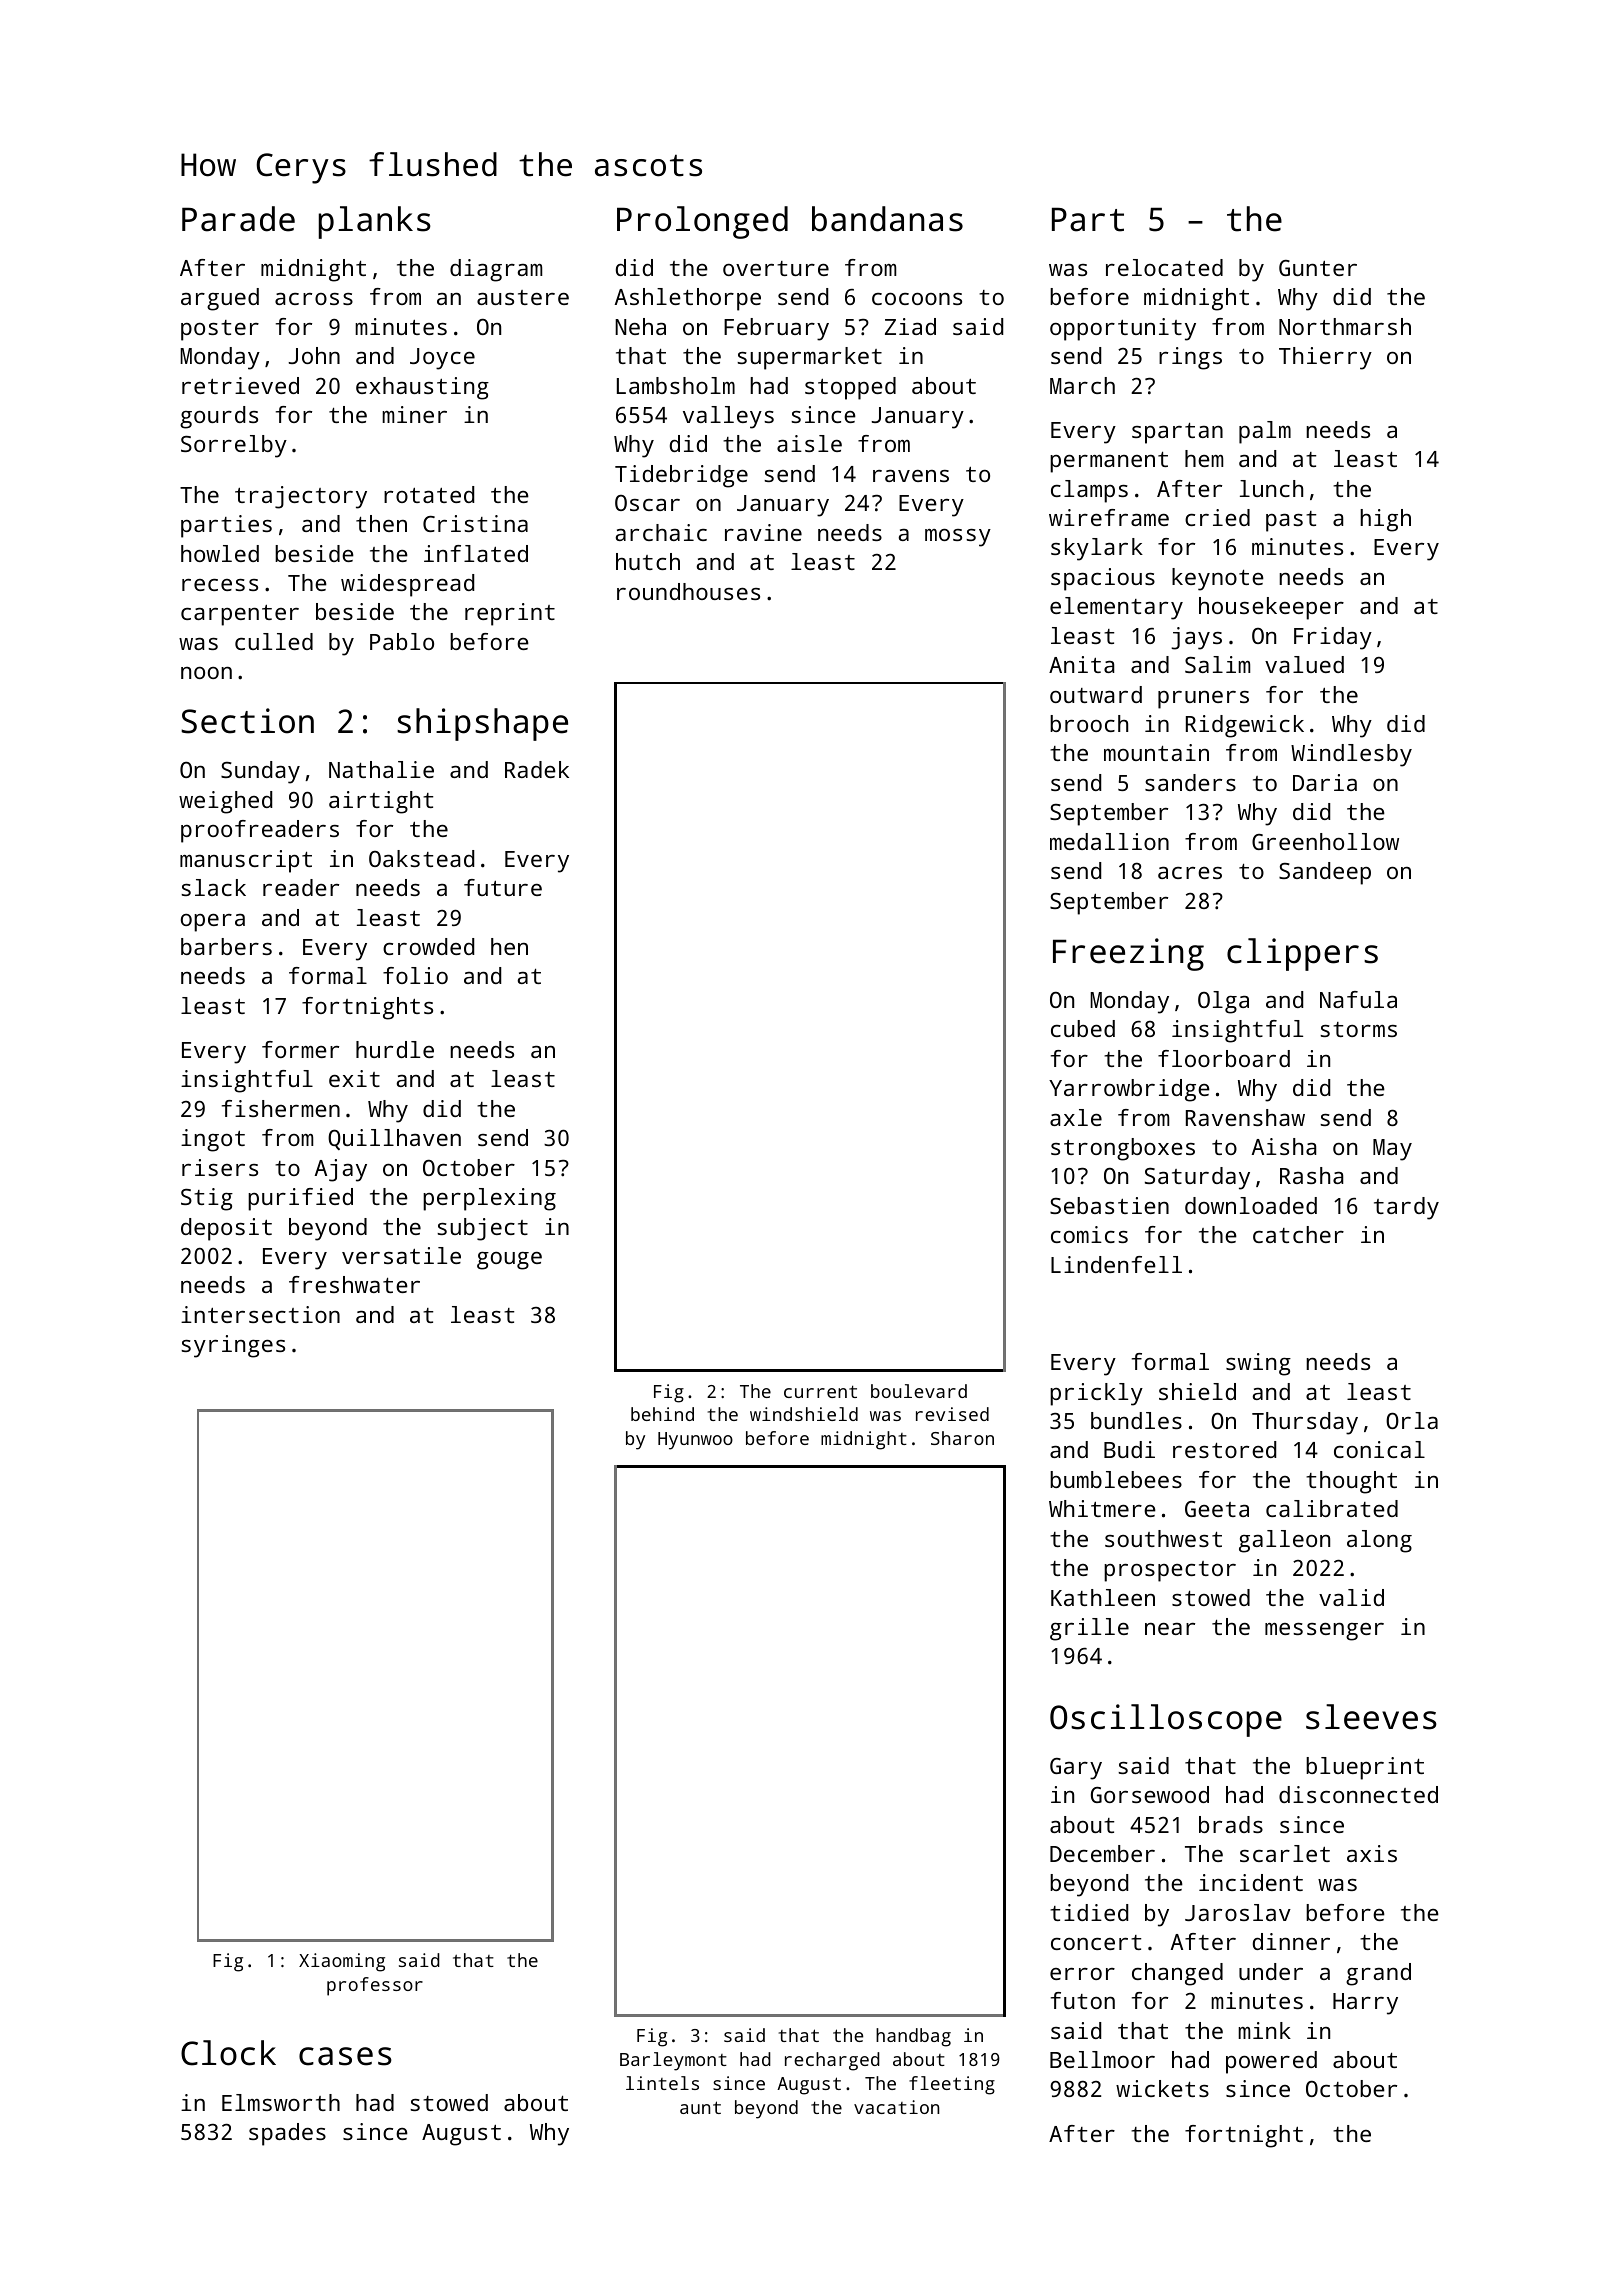 The image size is (1620, 2292). I want to click on lintels, so click(662, 2083).
